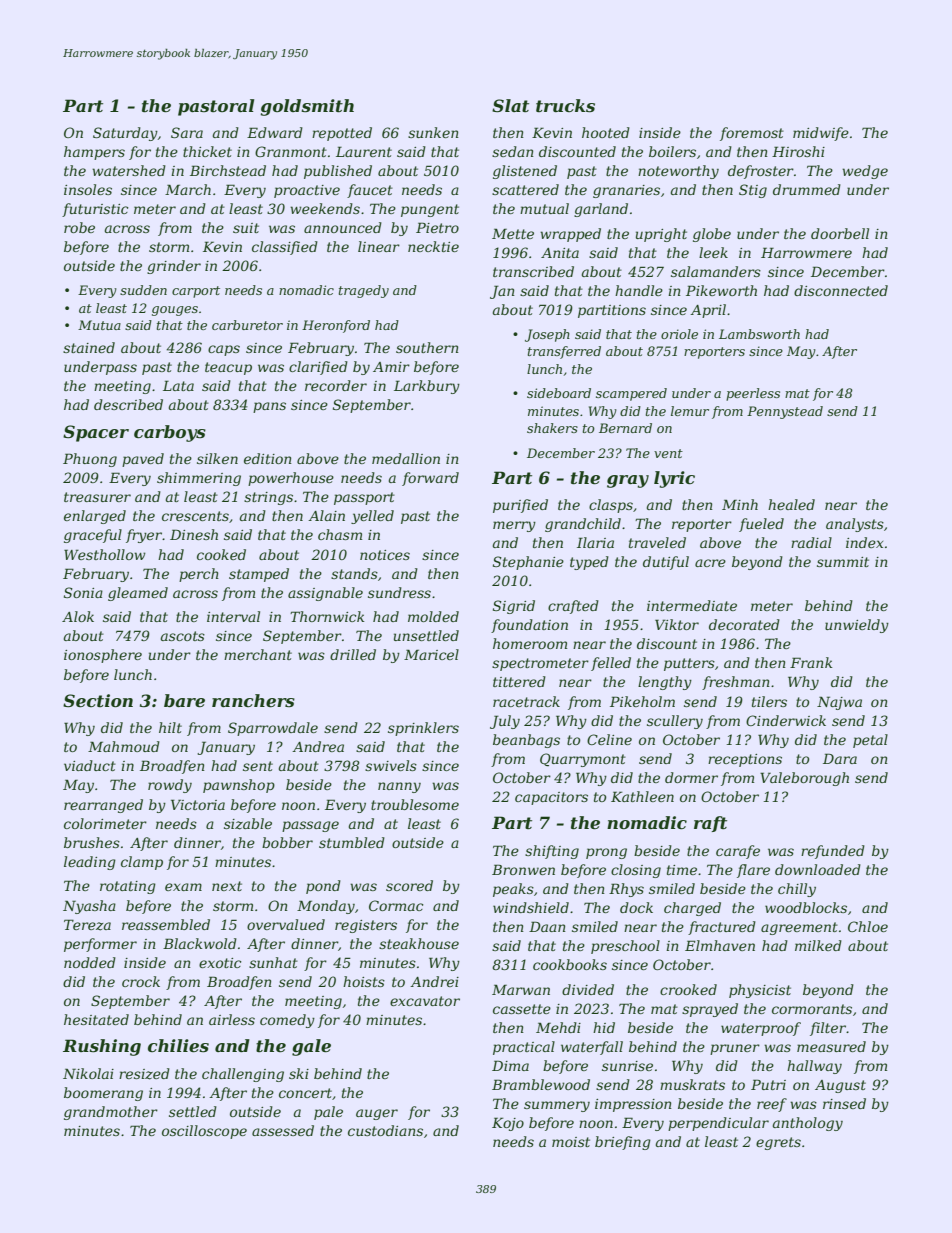 This document has width=952, height=1233. I want to click on Granmont, so click(291, 151).
